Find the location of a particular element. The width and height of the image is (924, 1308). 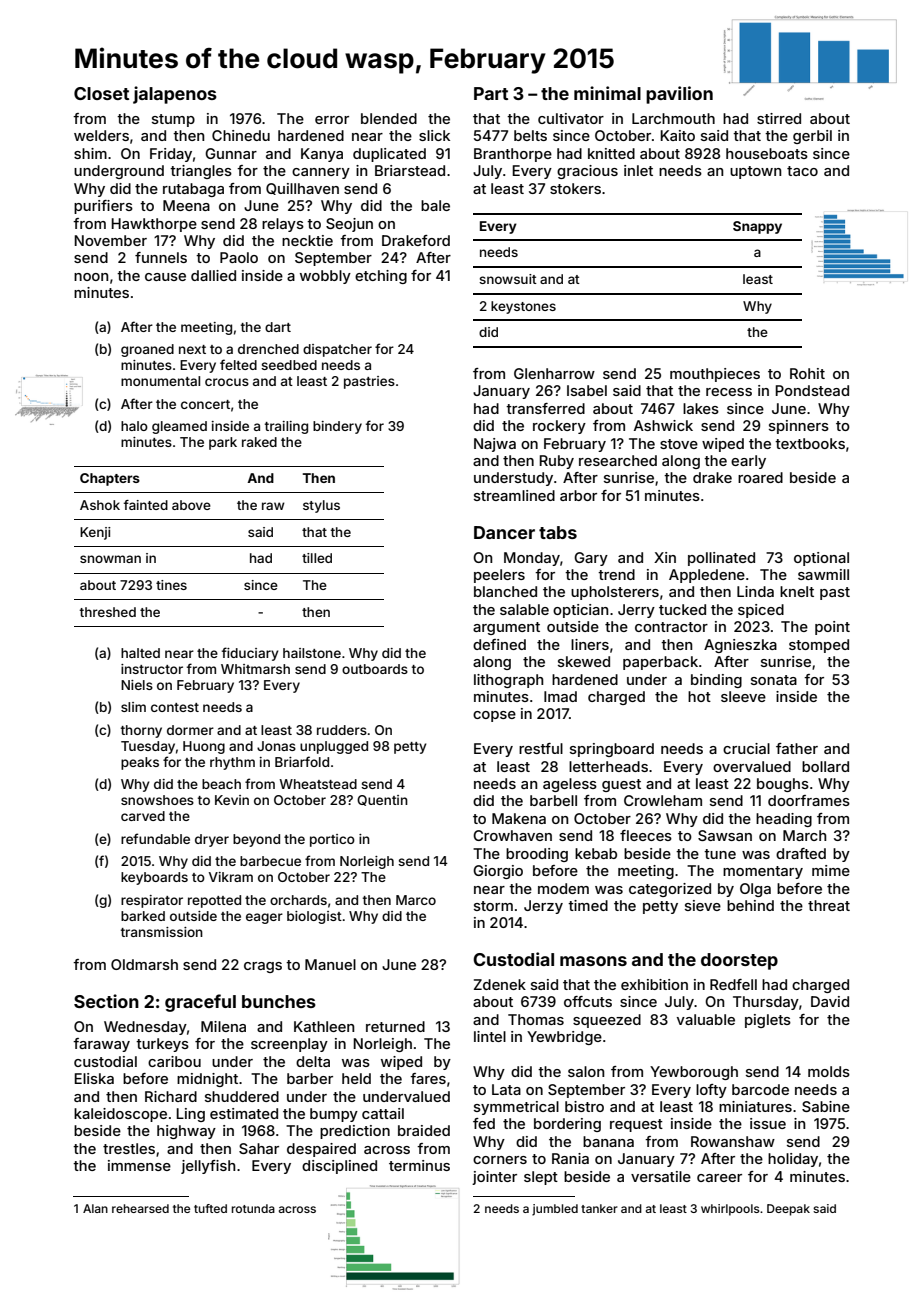

peelers is located at coordinates (499, 576).
